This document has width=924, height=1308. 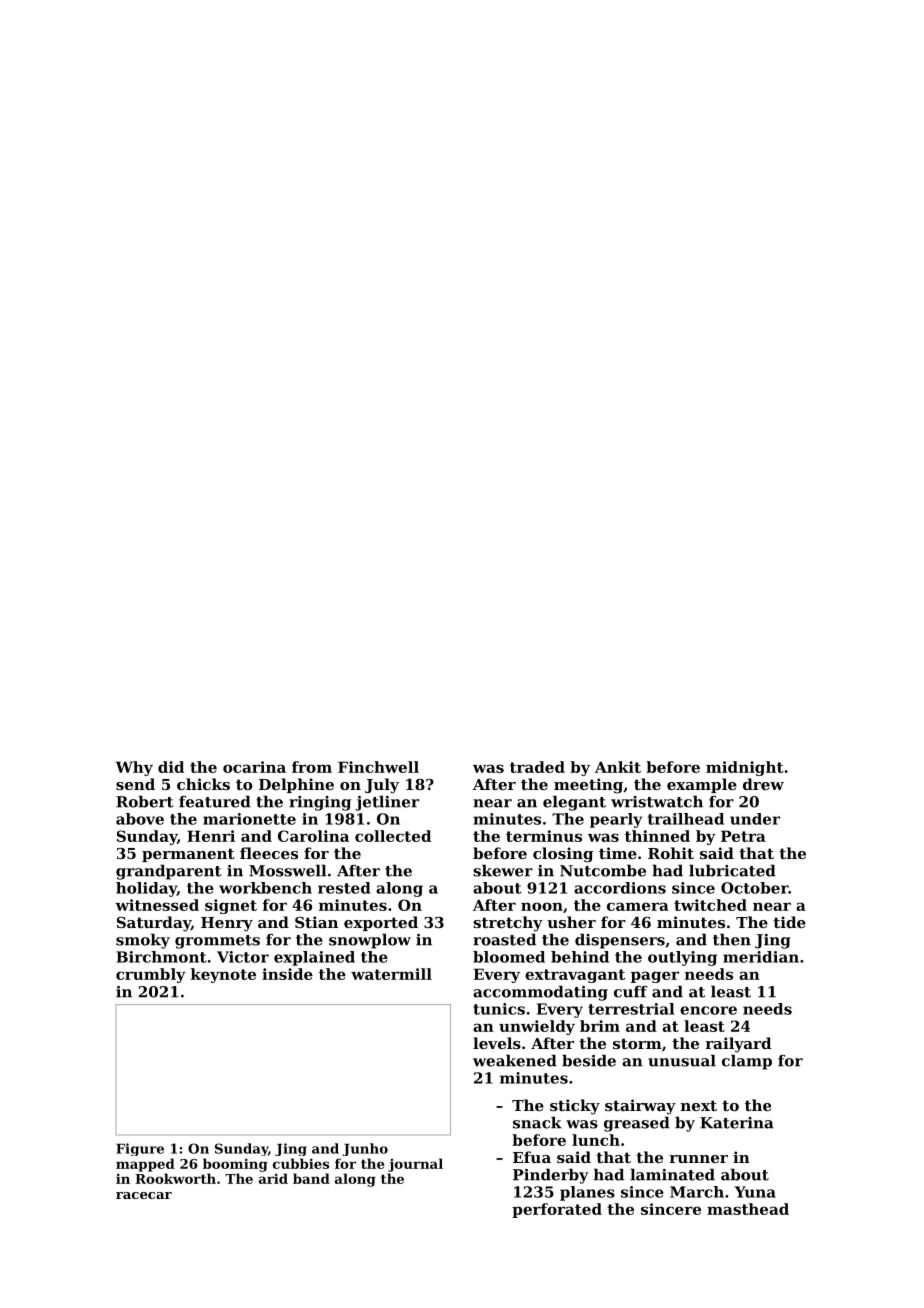 I want to click on encore, so click(x=708, y=1010).
